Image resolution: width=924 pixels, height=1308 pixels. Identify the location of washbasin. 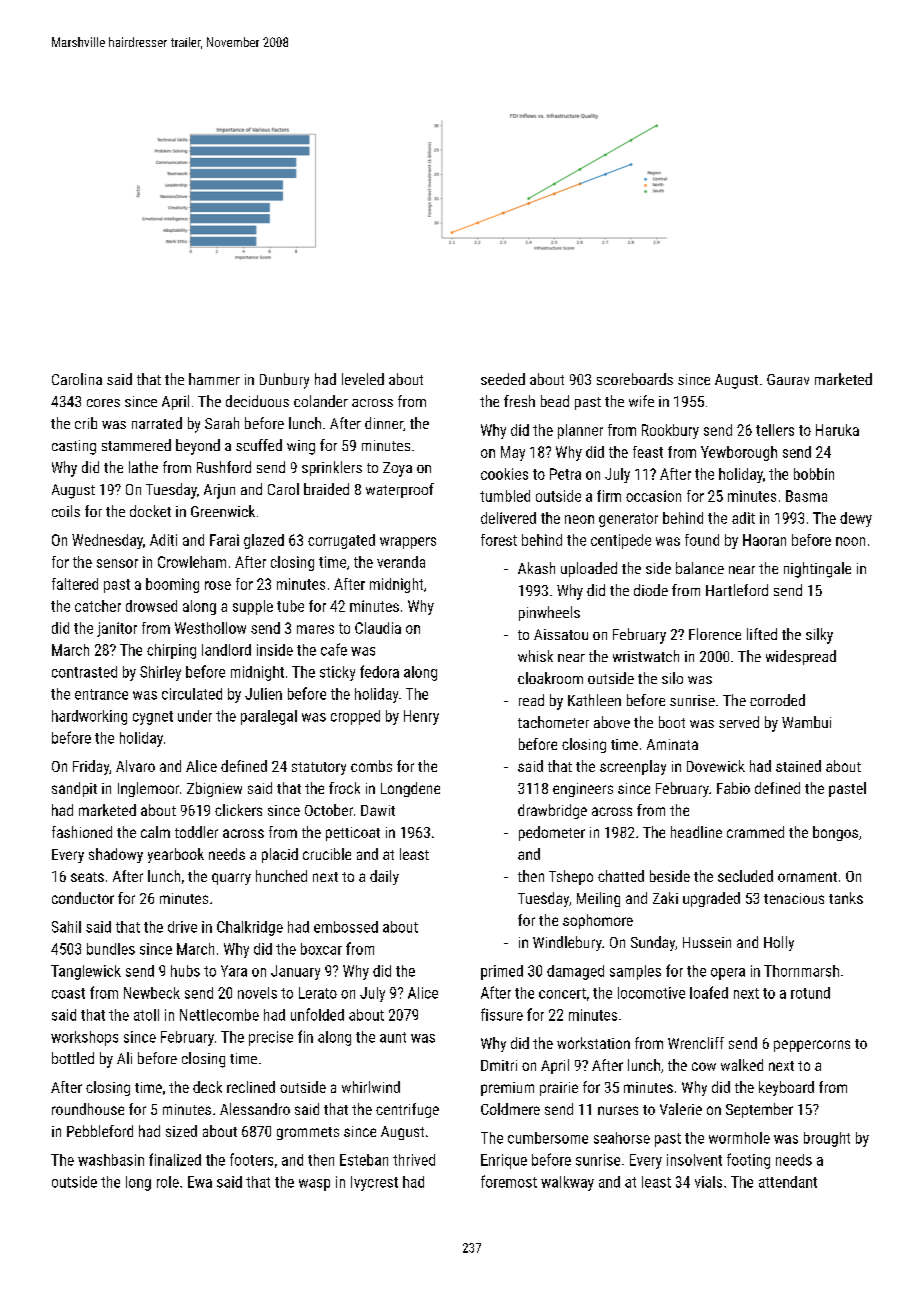
(111, 1160).
